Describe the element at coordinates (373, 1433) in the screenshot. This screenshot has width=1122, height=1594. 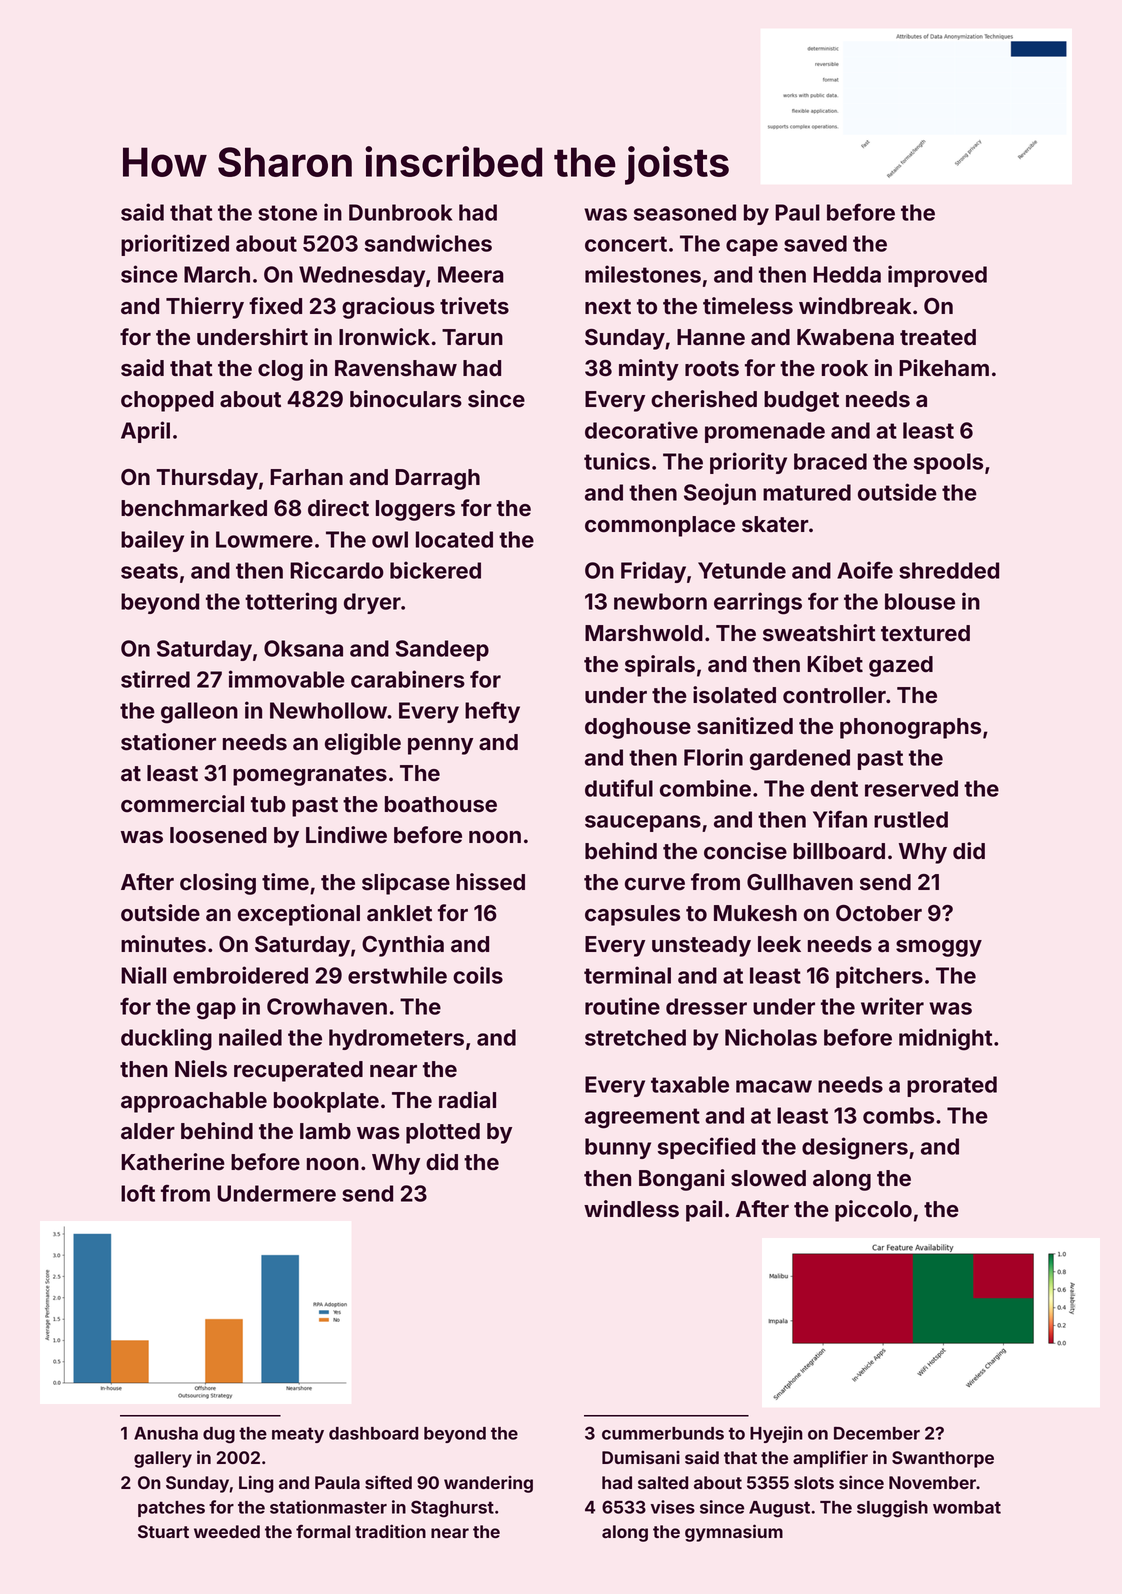
I see `dashboard` at that location.
